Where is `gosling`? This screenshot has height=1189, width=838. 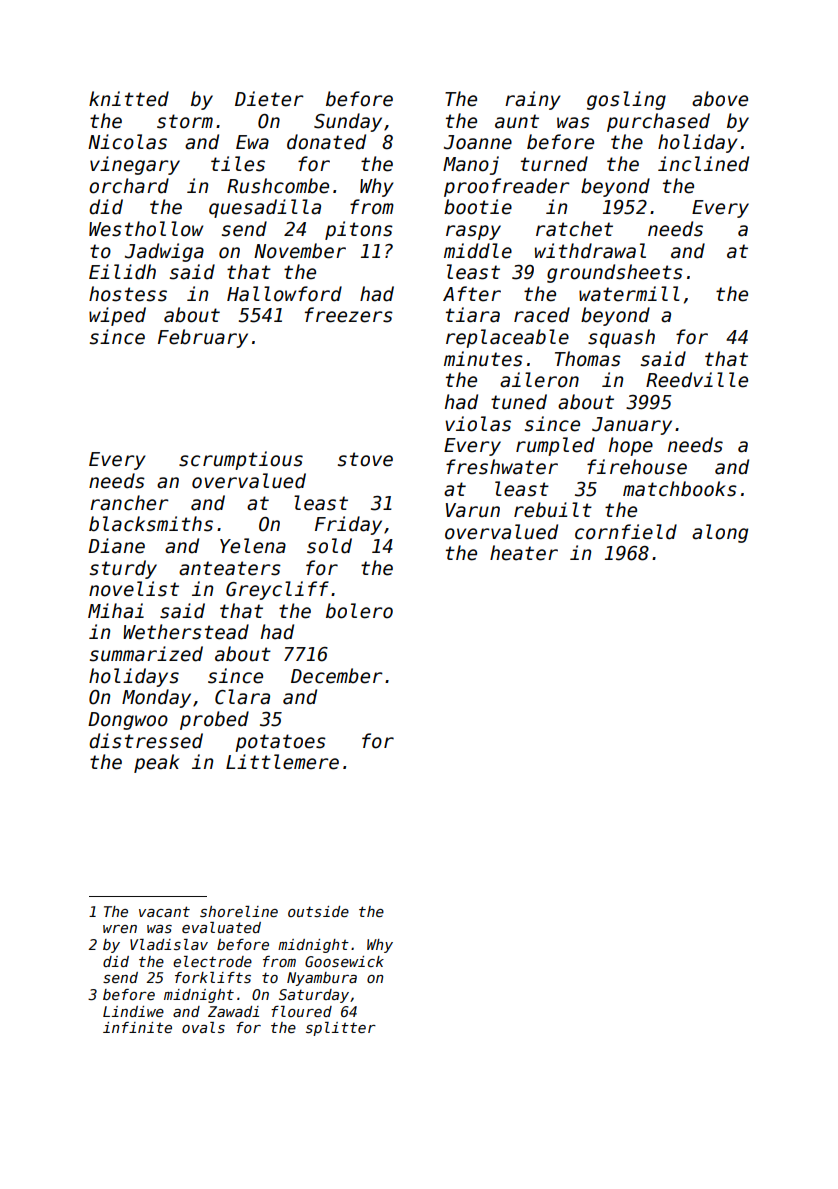
gosling is located at coordinates (626, 100).
